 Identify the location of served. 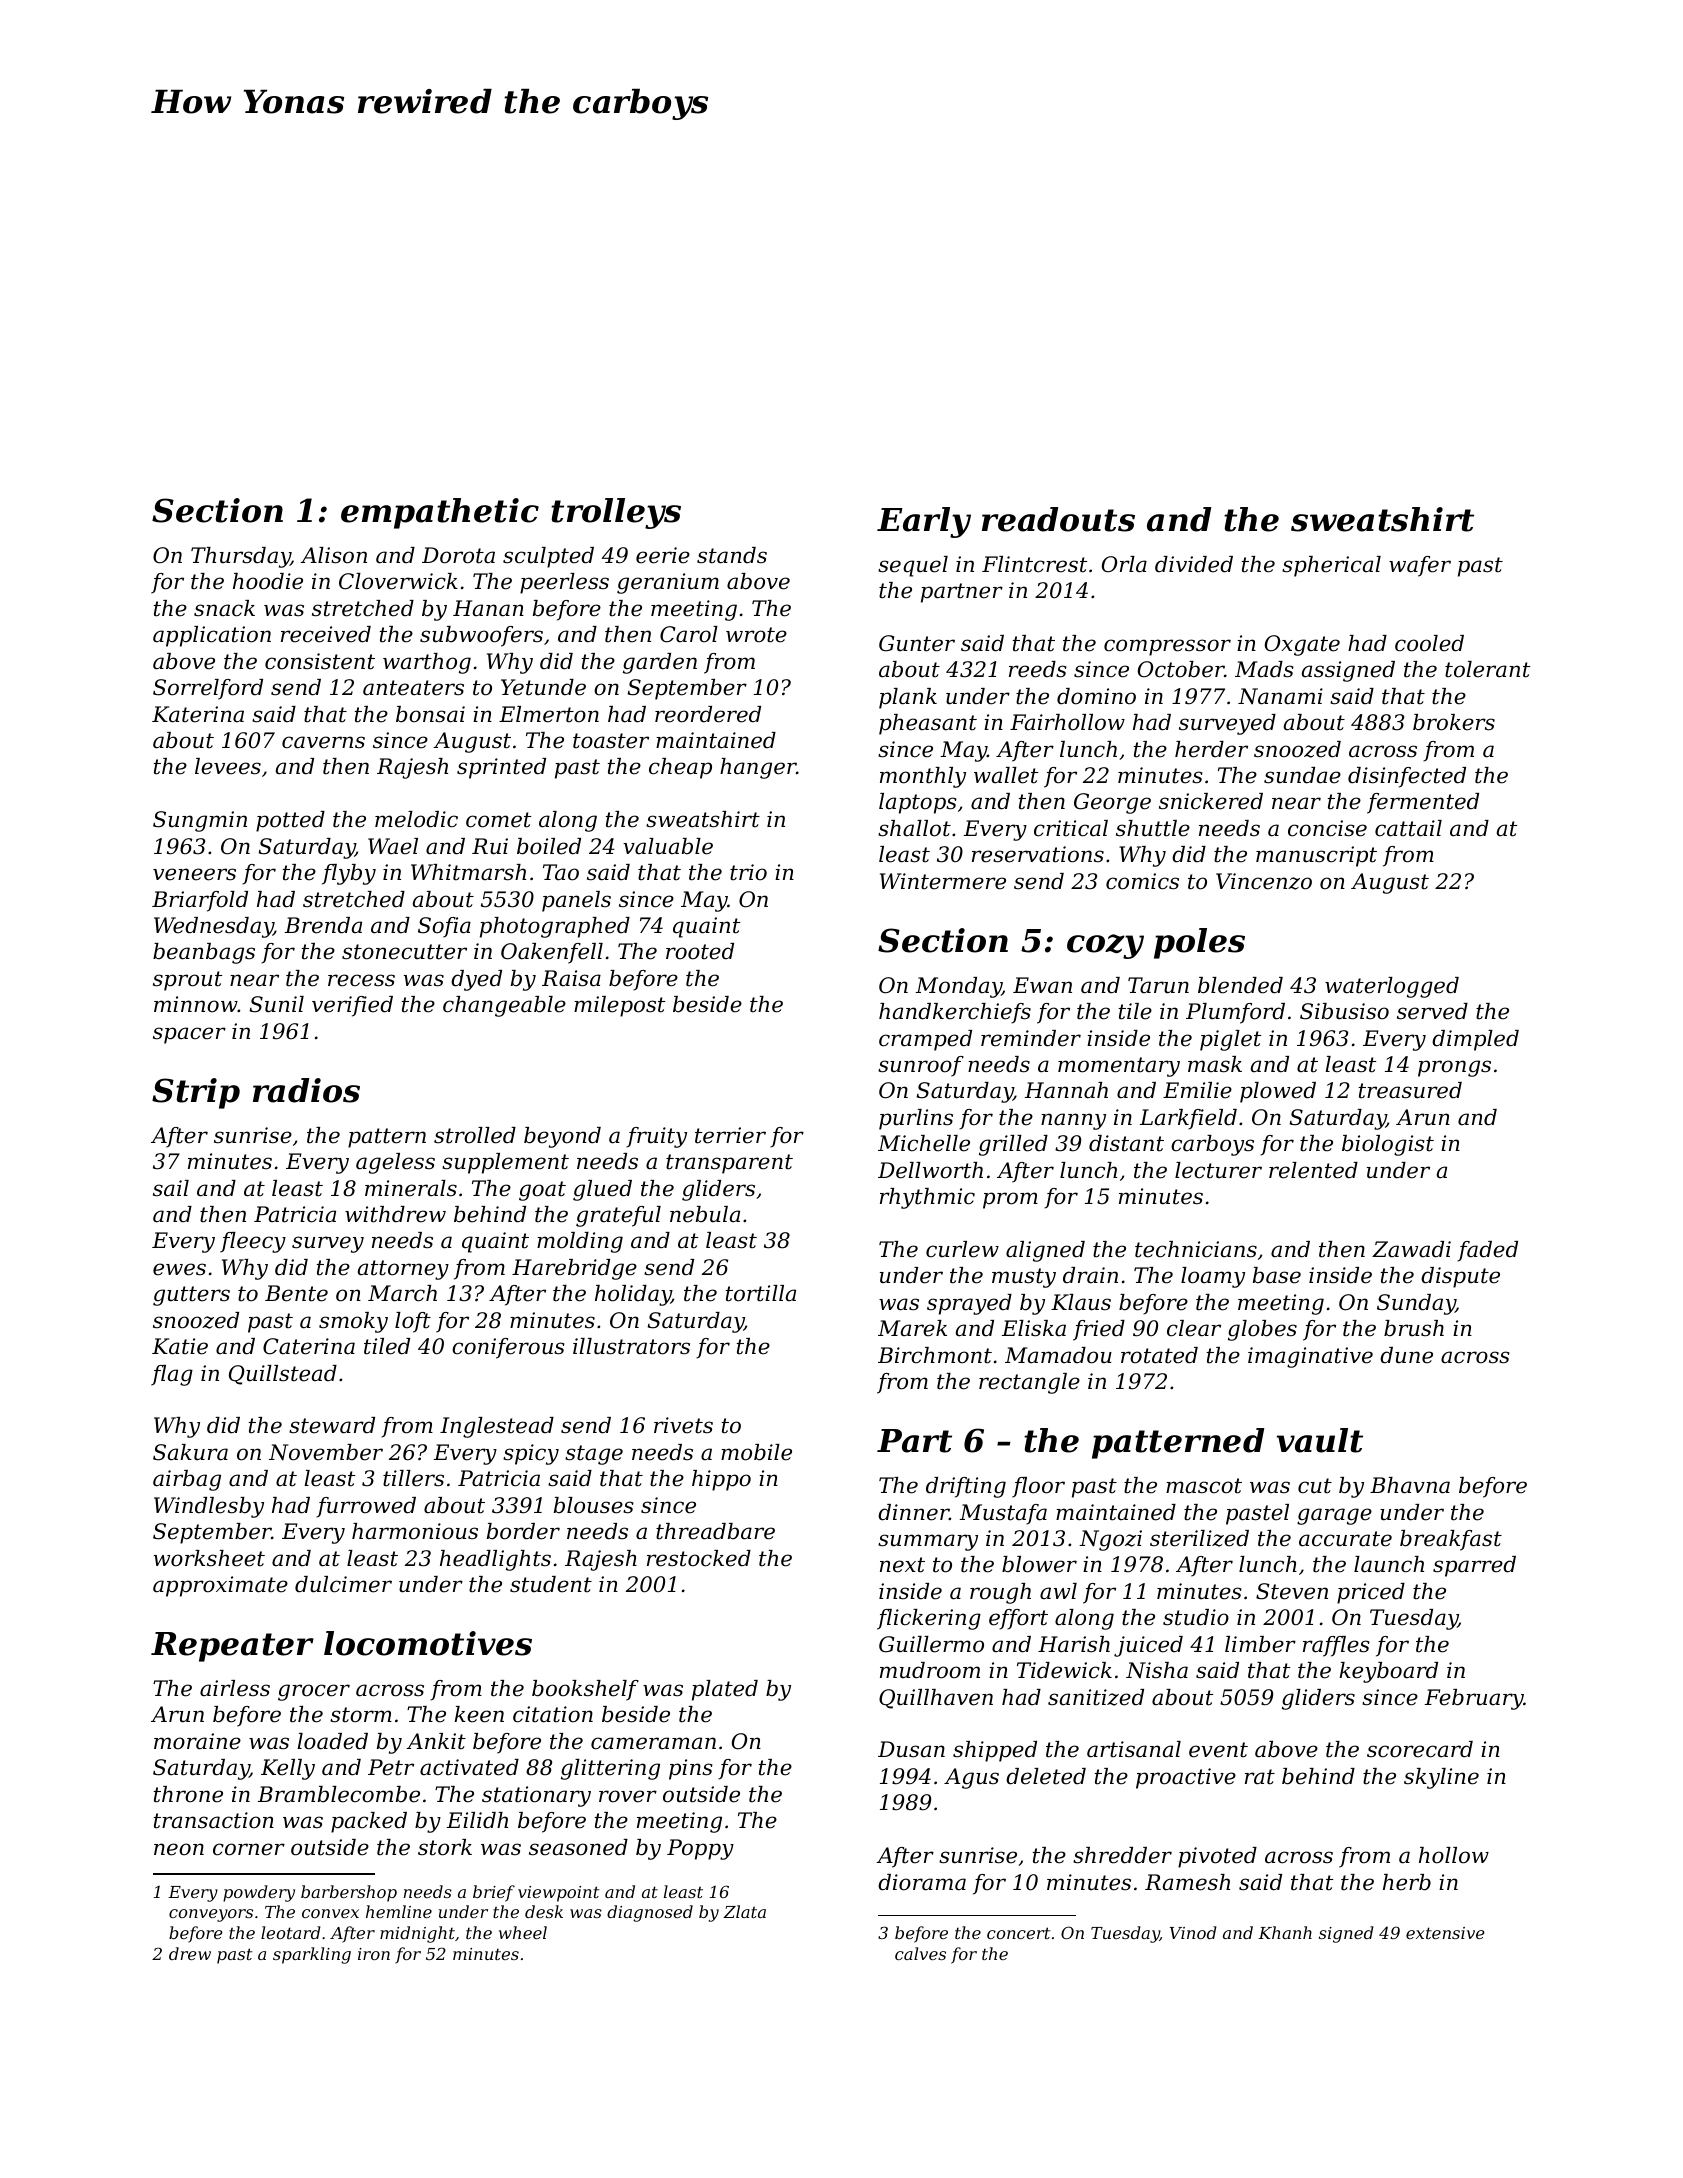
(1432, 1011).
